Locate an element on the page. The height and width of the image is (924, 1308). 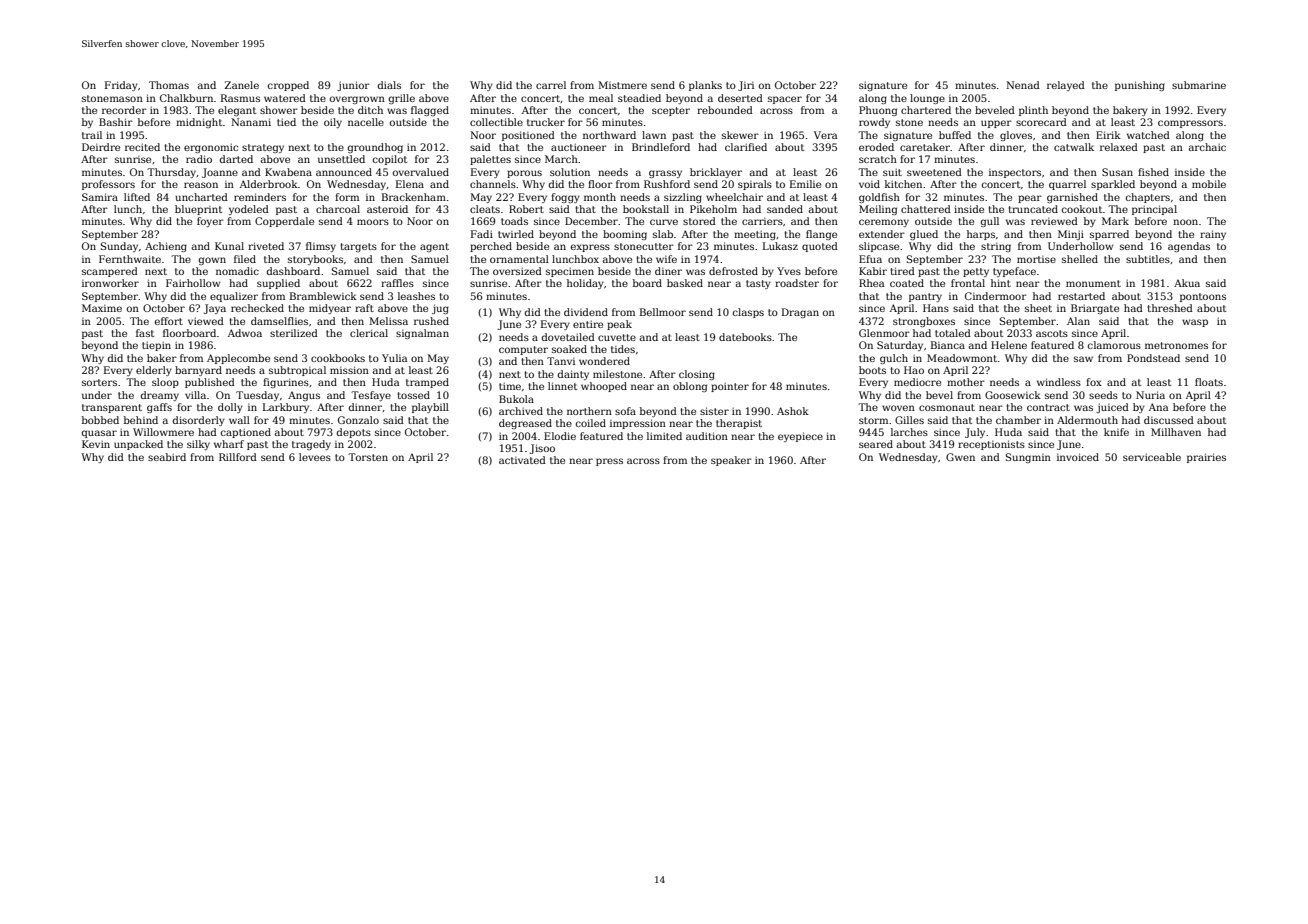
Jiri is located at coordinates (746, 86).
